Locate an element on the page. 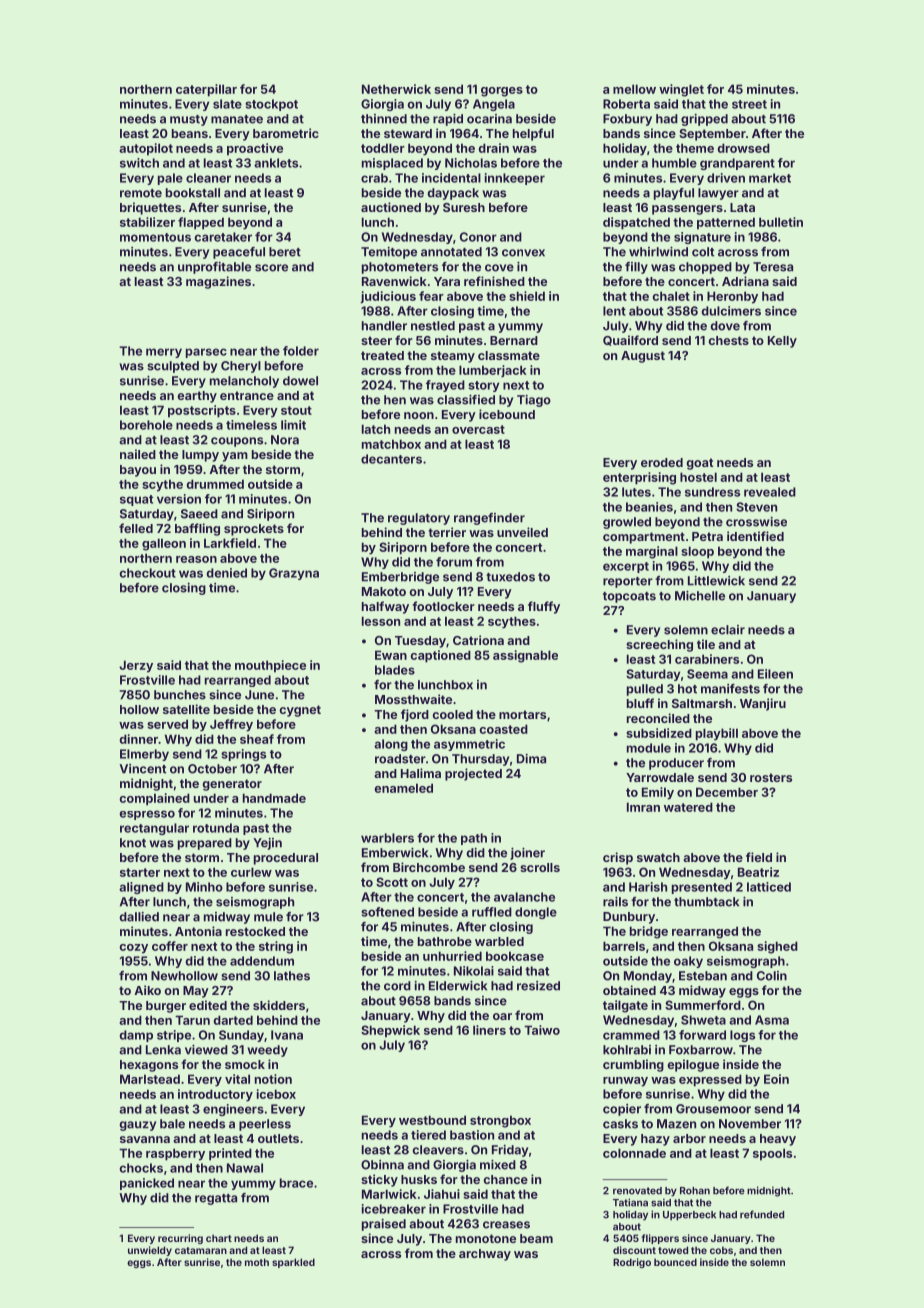 The image size is (924, 1308). colonnade is located at coordinates (634, 1153).
